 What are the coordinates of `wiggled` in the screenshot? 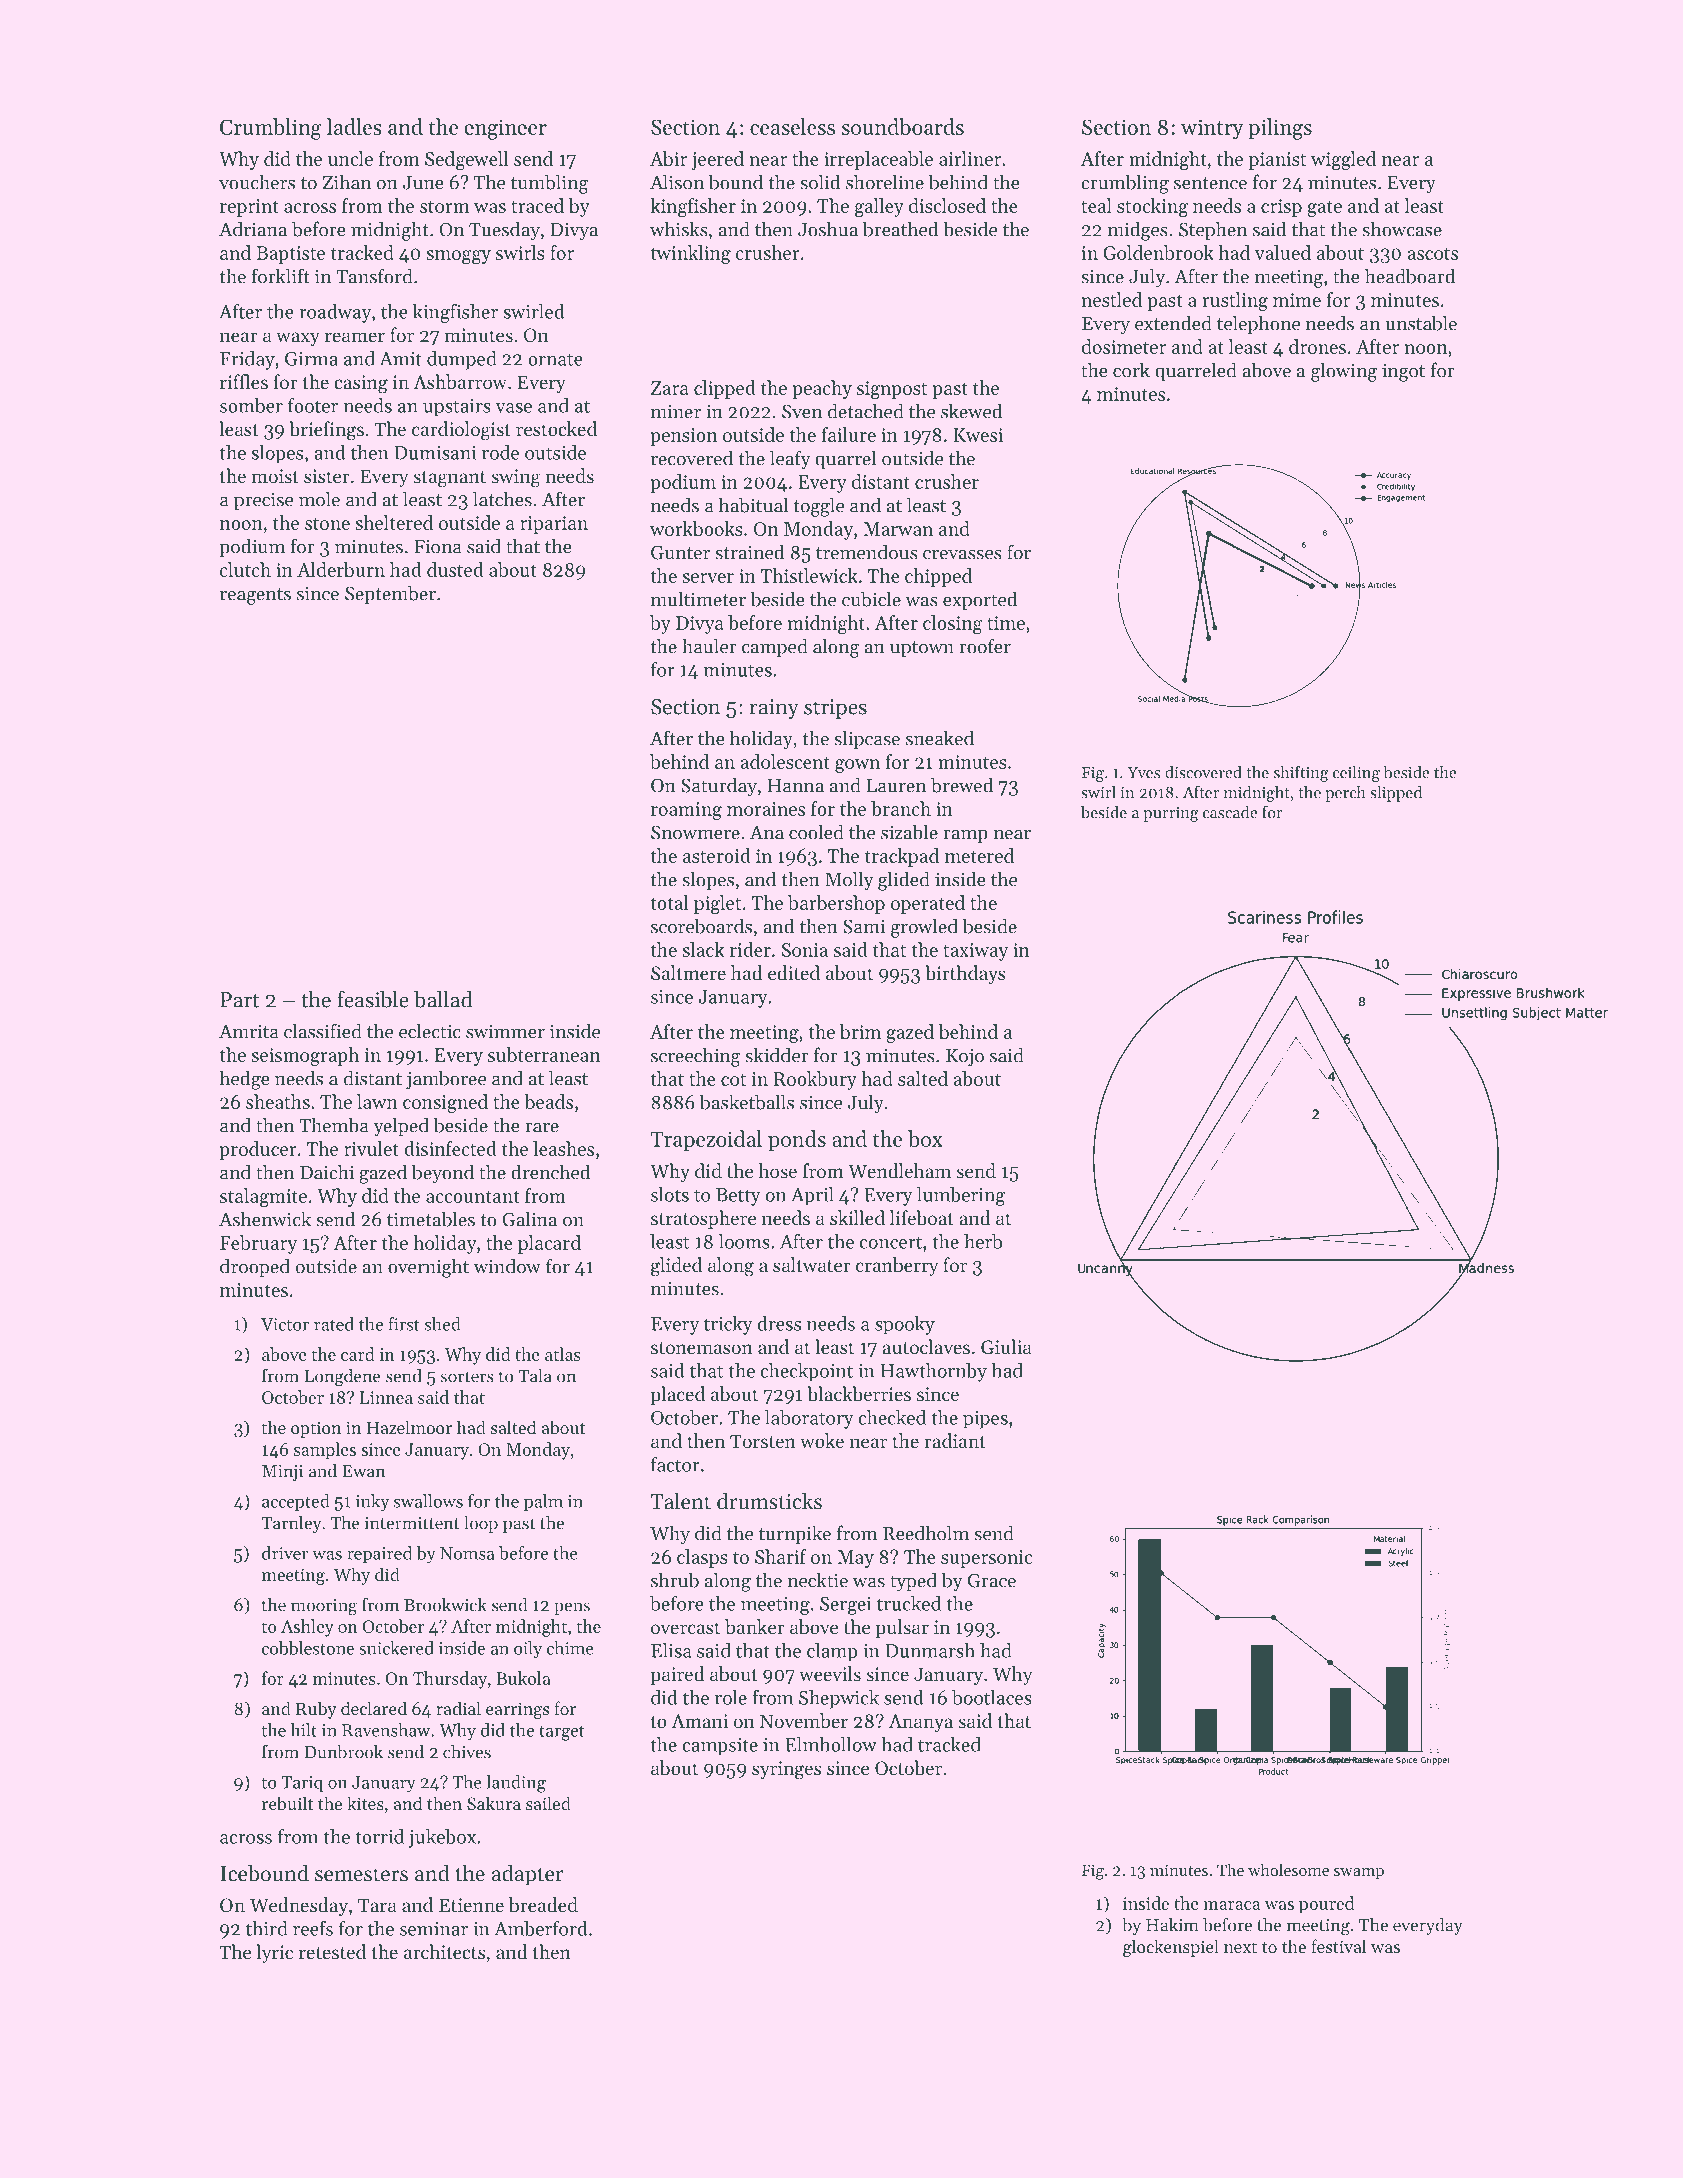 It's located at (1343, 160).
